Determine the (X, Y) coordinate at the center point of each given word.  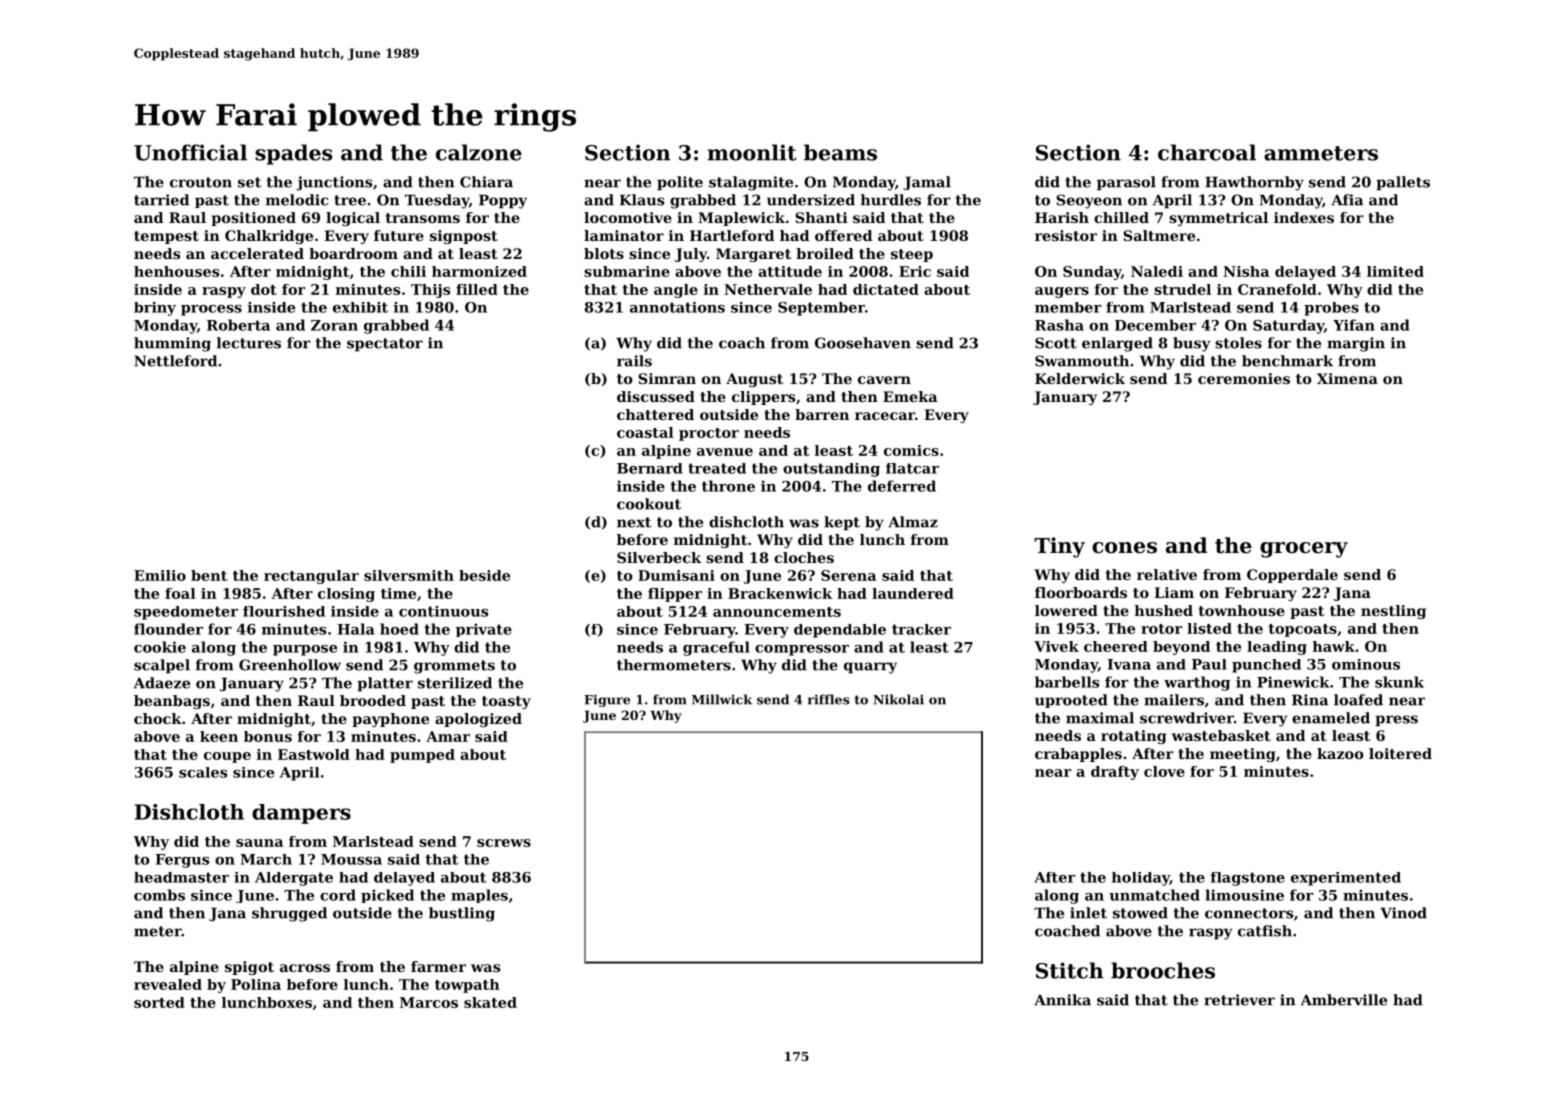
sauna (259, 843)
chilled (1121, 217)
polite (680, 183)
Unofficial (190, 152)
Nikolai (898, 699)
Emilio (160, 575)
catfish (1265, 931)
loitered (1400, 753)
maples (479, 896)
